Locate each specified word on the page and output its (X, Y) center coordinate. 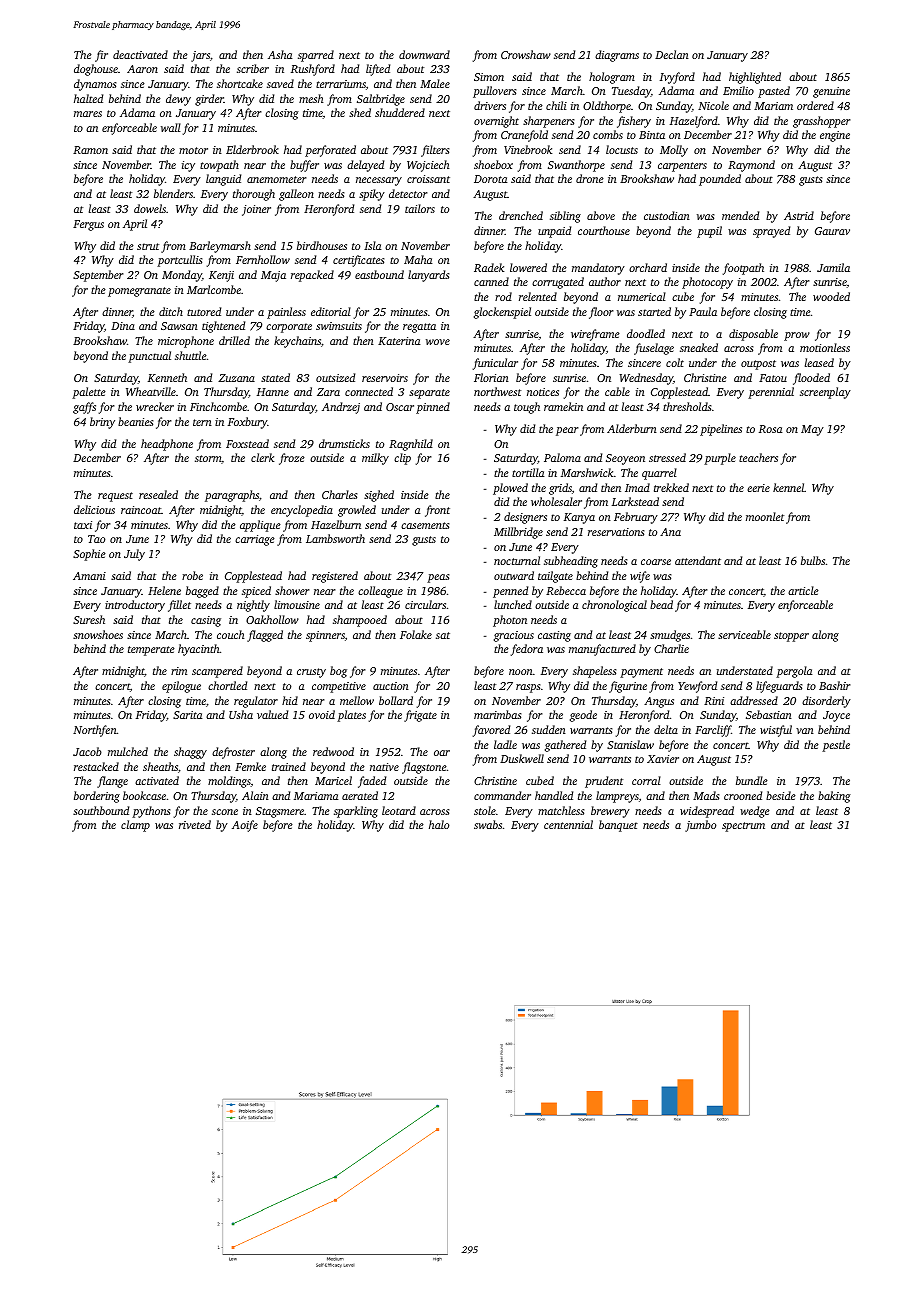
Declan (672, 54)
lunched (513, 604)
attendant (698, 560)
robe (192, 575)
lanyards (428, 276)
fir (101, 56)
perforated (330, 151)
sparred (316, 56)
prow (797, 336)
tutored (204, 311)
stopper (791, 637)
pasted (774, 92)
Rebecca (566, 590)
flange (112, 782)
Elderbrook (252, 149)
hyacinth (199, 650)
